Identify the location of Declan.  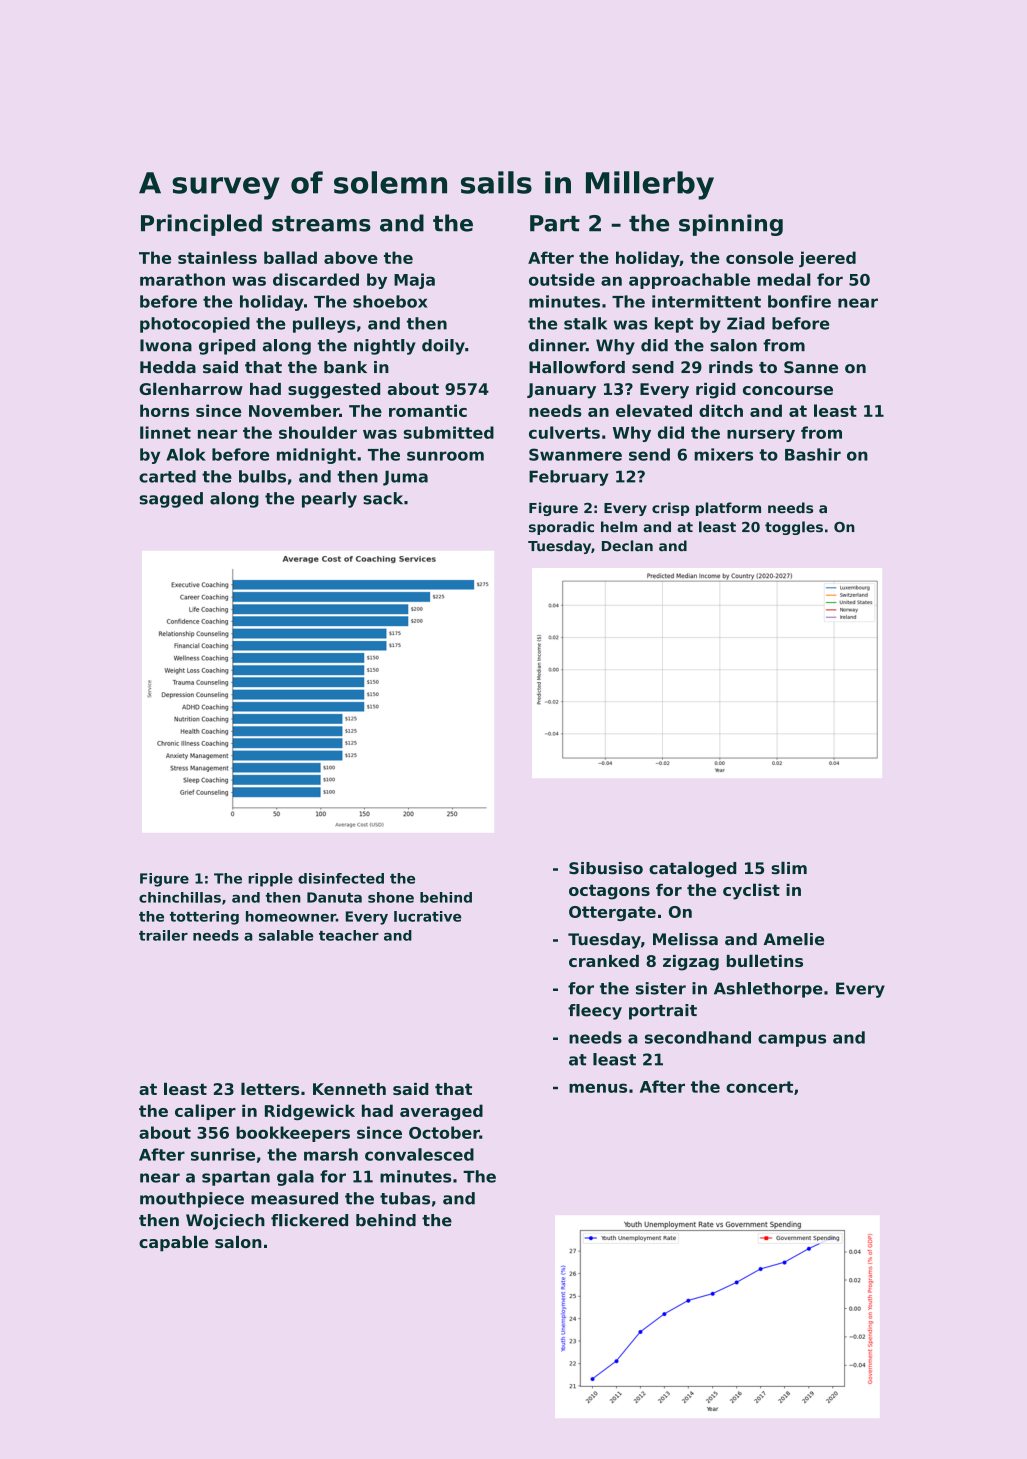
(627, 546).
